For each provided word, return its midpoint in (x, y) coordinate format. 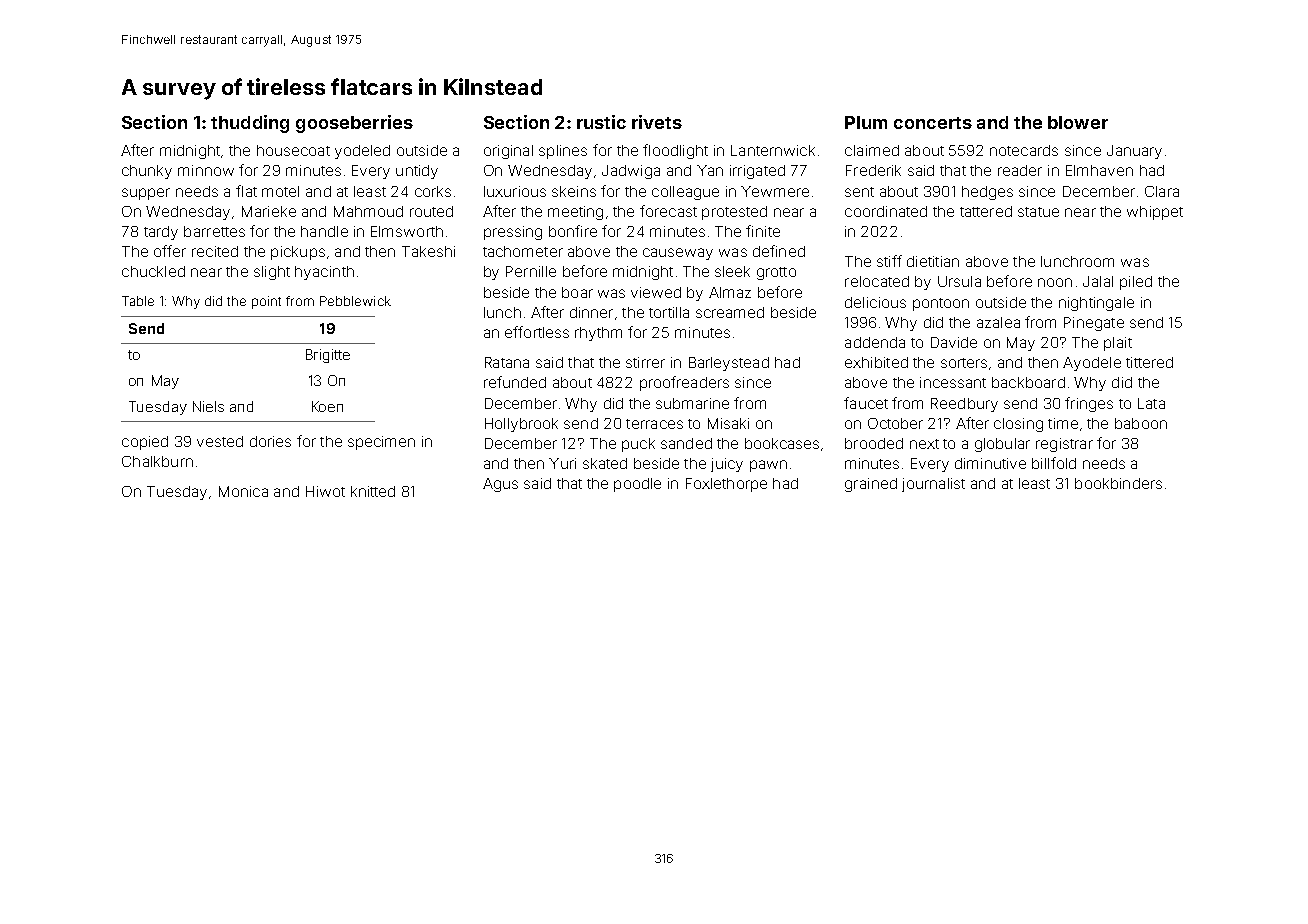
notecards (1024, 150)
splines (563, 152)
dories (270, 441)
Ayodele (1092, 364)
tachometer (523, 251)
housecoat (293, 150)
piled (1136, 283)
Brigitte (328, 356)
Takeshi (428, 251)
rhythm (598, 334)
